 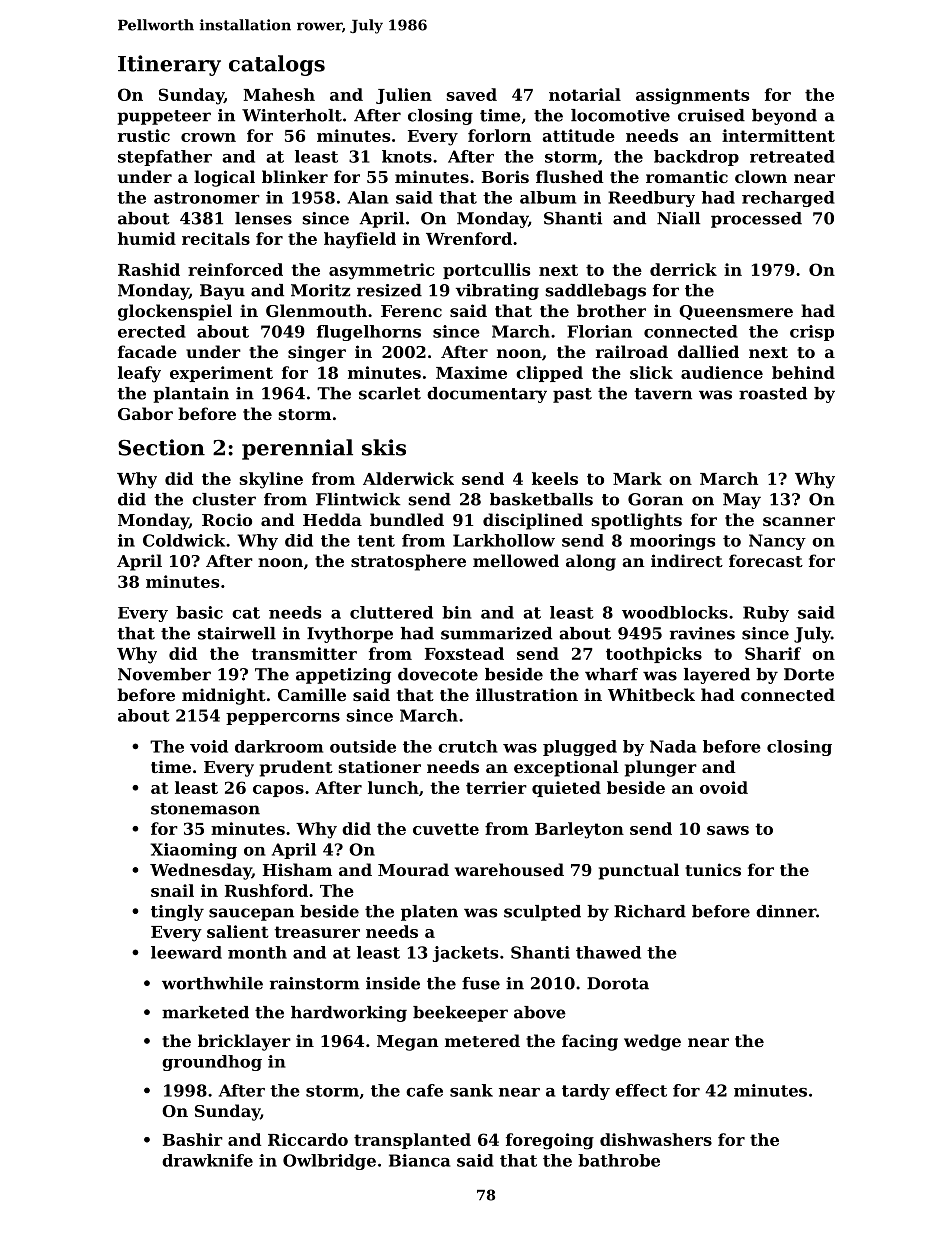 What do you see at coordinates (652, 1042) in the screenshot?
I see `wedge` at bounding box center [652, 1042].
